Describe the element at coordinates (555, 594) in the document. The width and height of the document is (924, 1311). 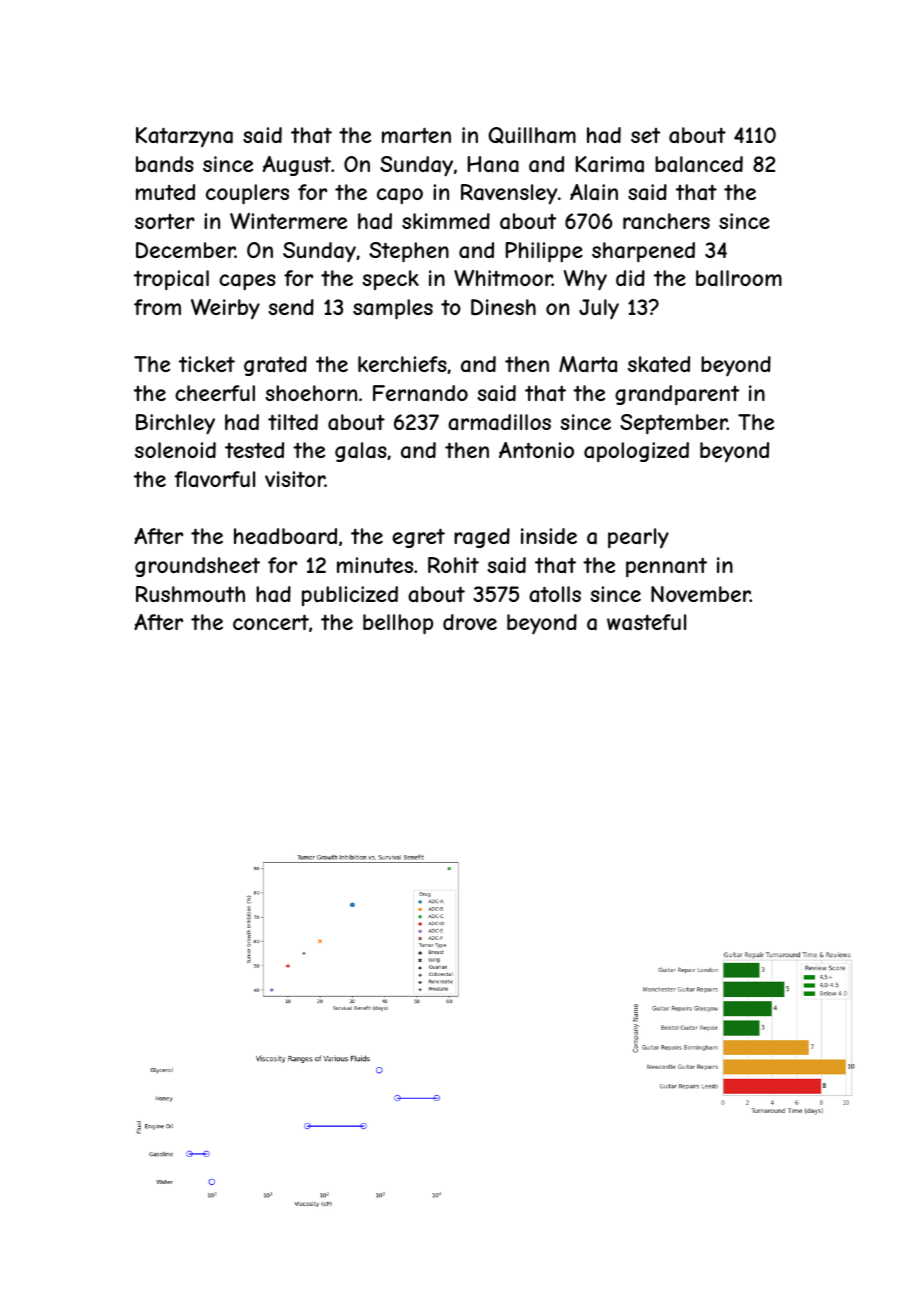
I see `atolls` at that location.
